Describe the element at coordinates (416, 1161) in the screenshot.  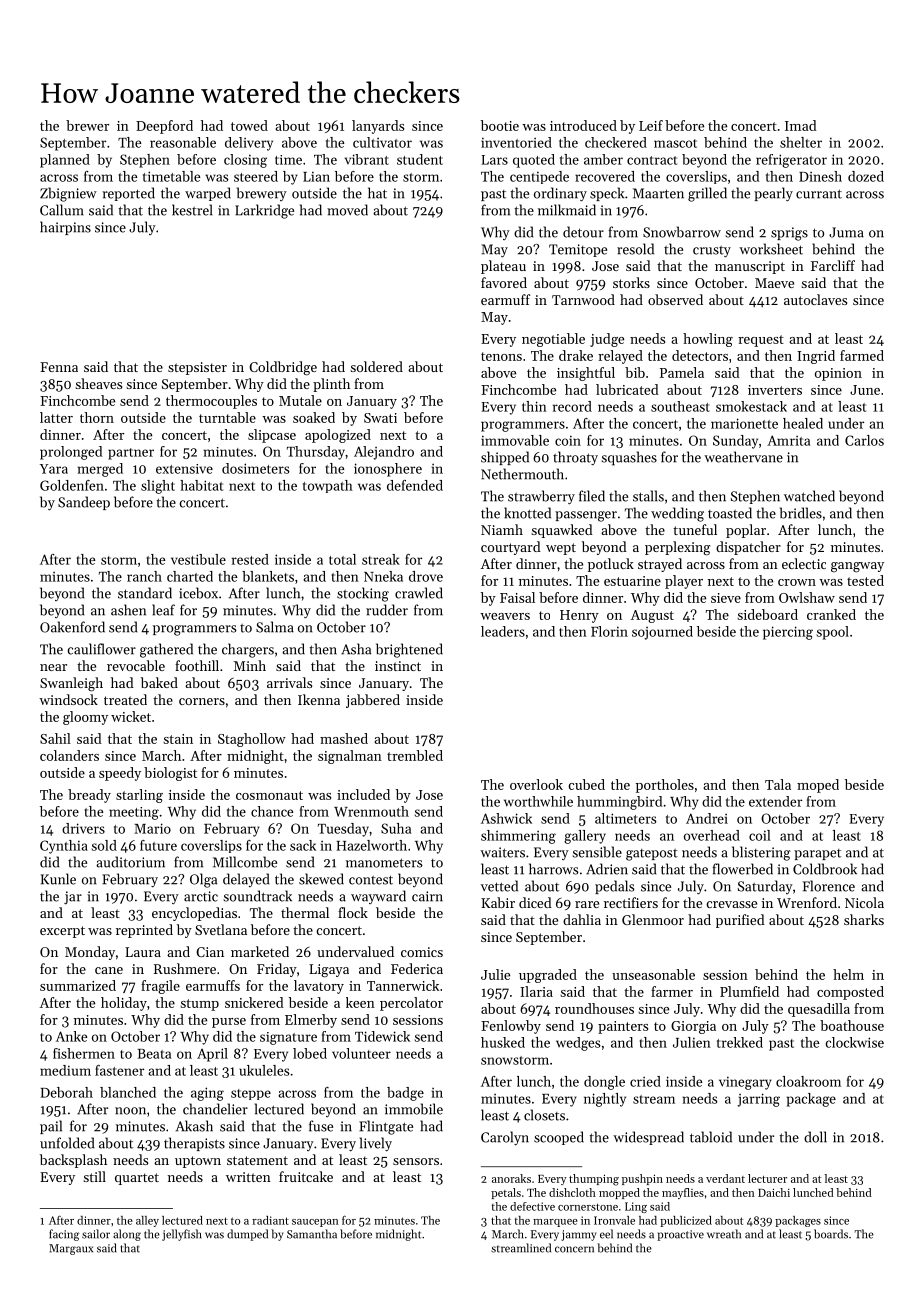
I see `sensors` at that location.
